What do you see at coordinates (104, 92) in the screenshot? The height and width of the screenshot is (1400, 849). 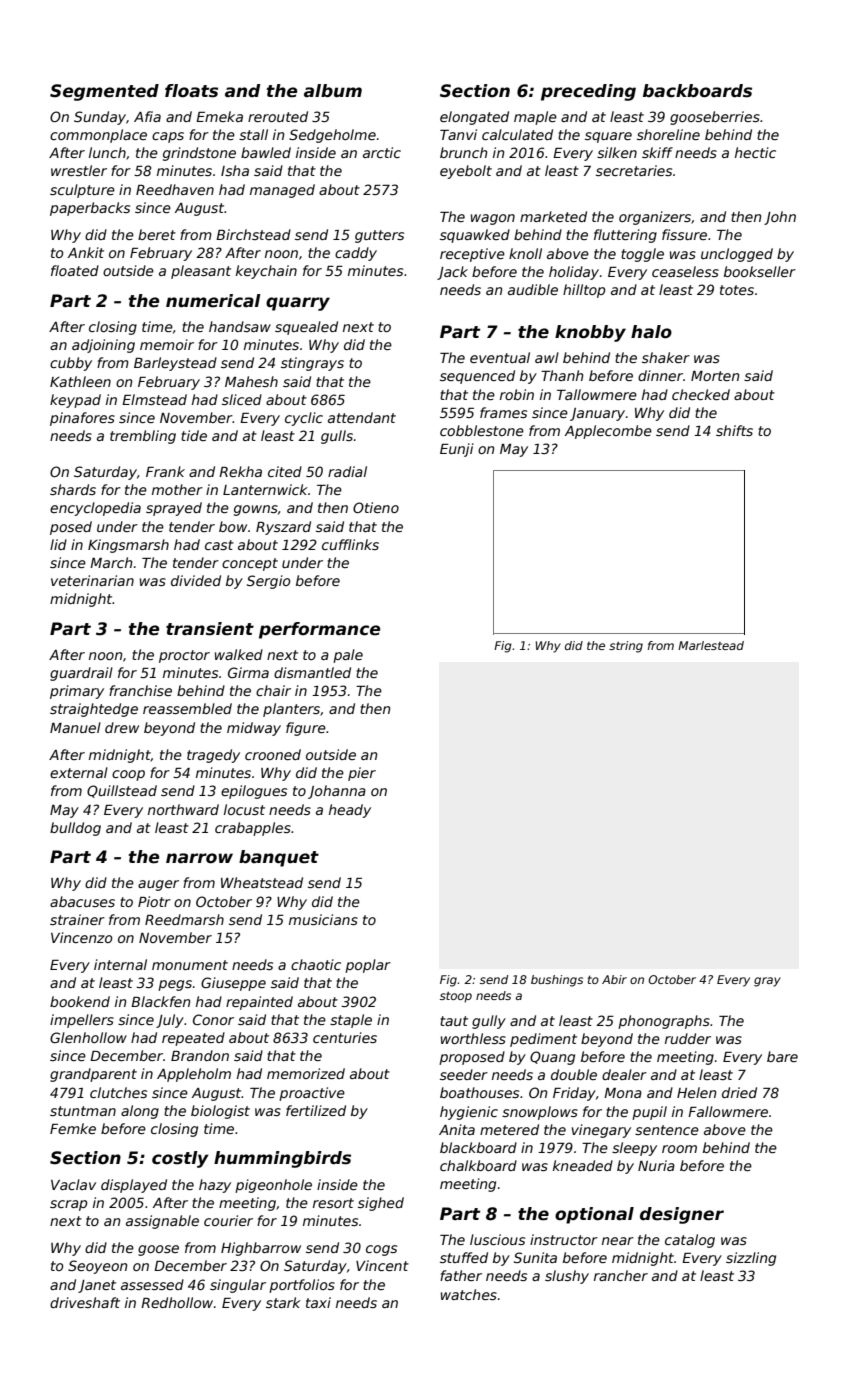 I see `Segmented` at bounding box center [104, 92].
